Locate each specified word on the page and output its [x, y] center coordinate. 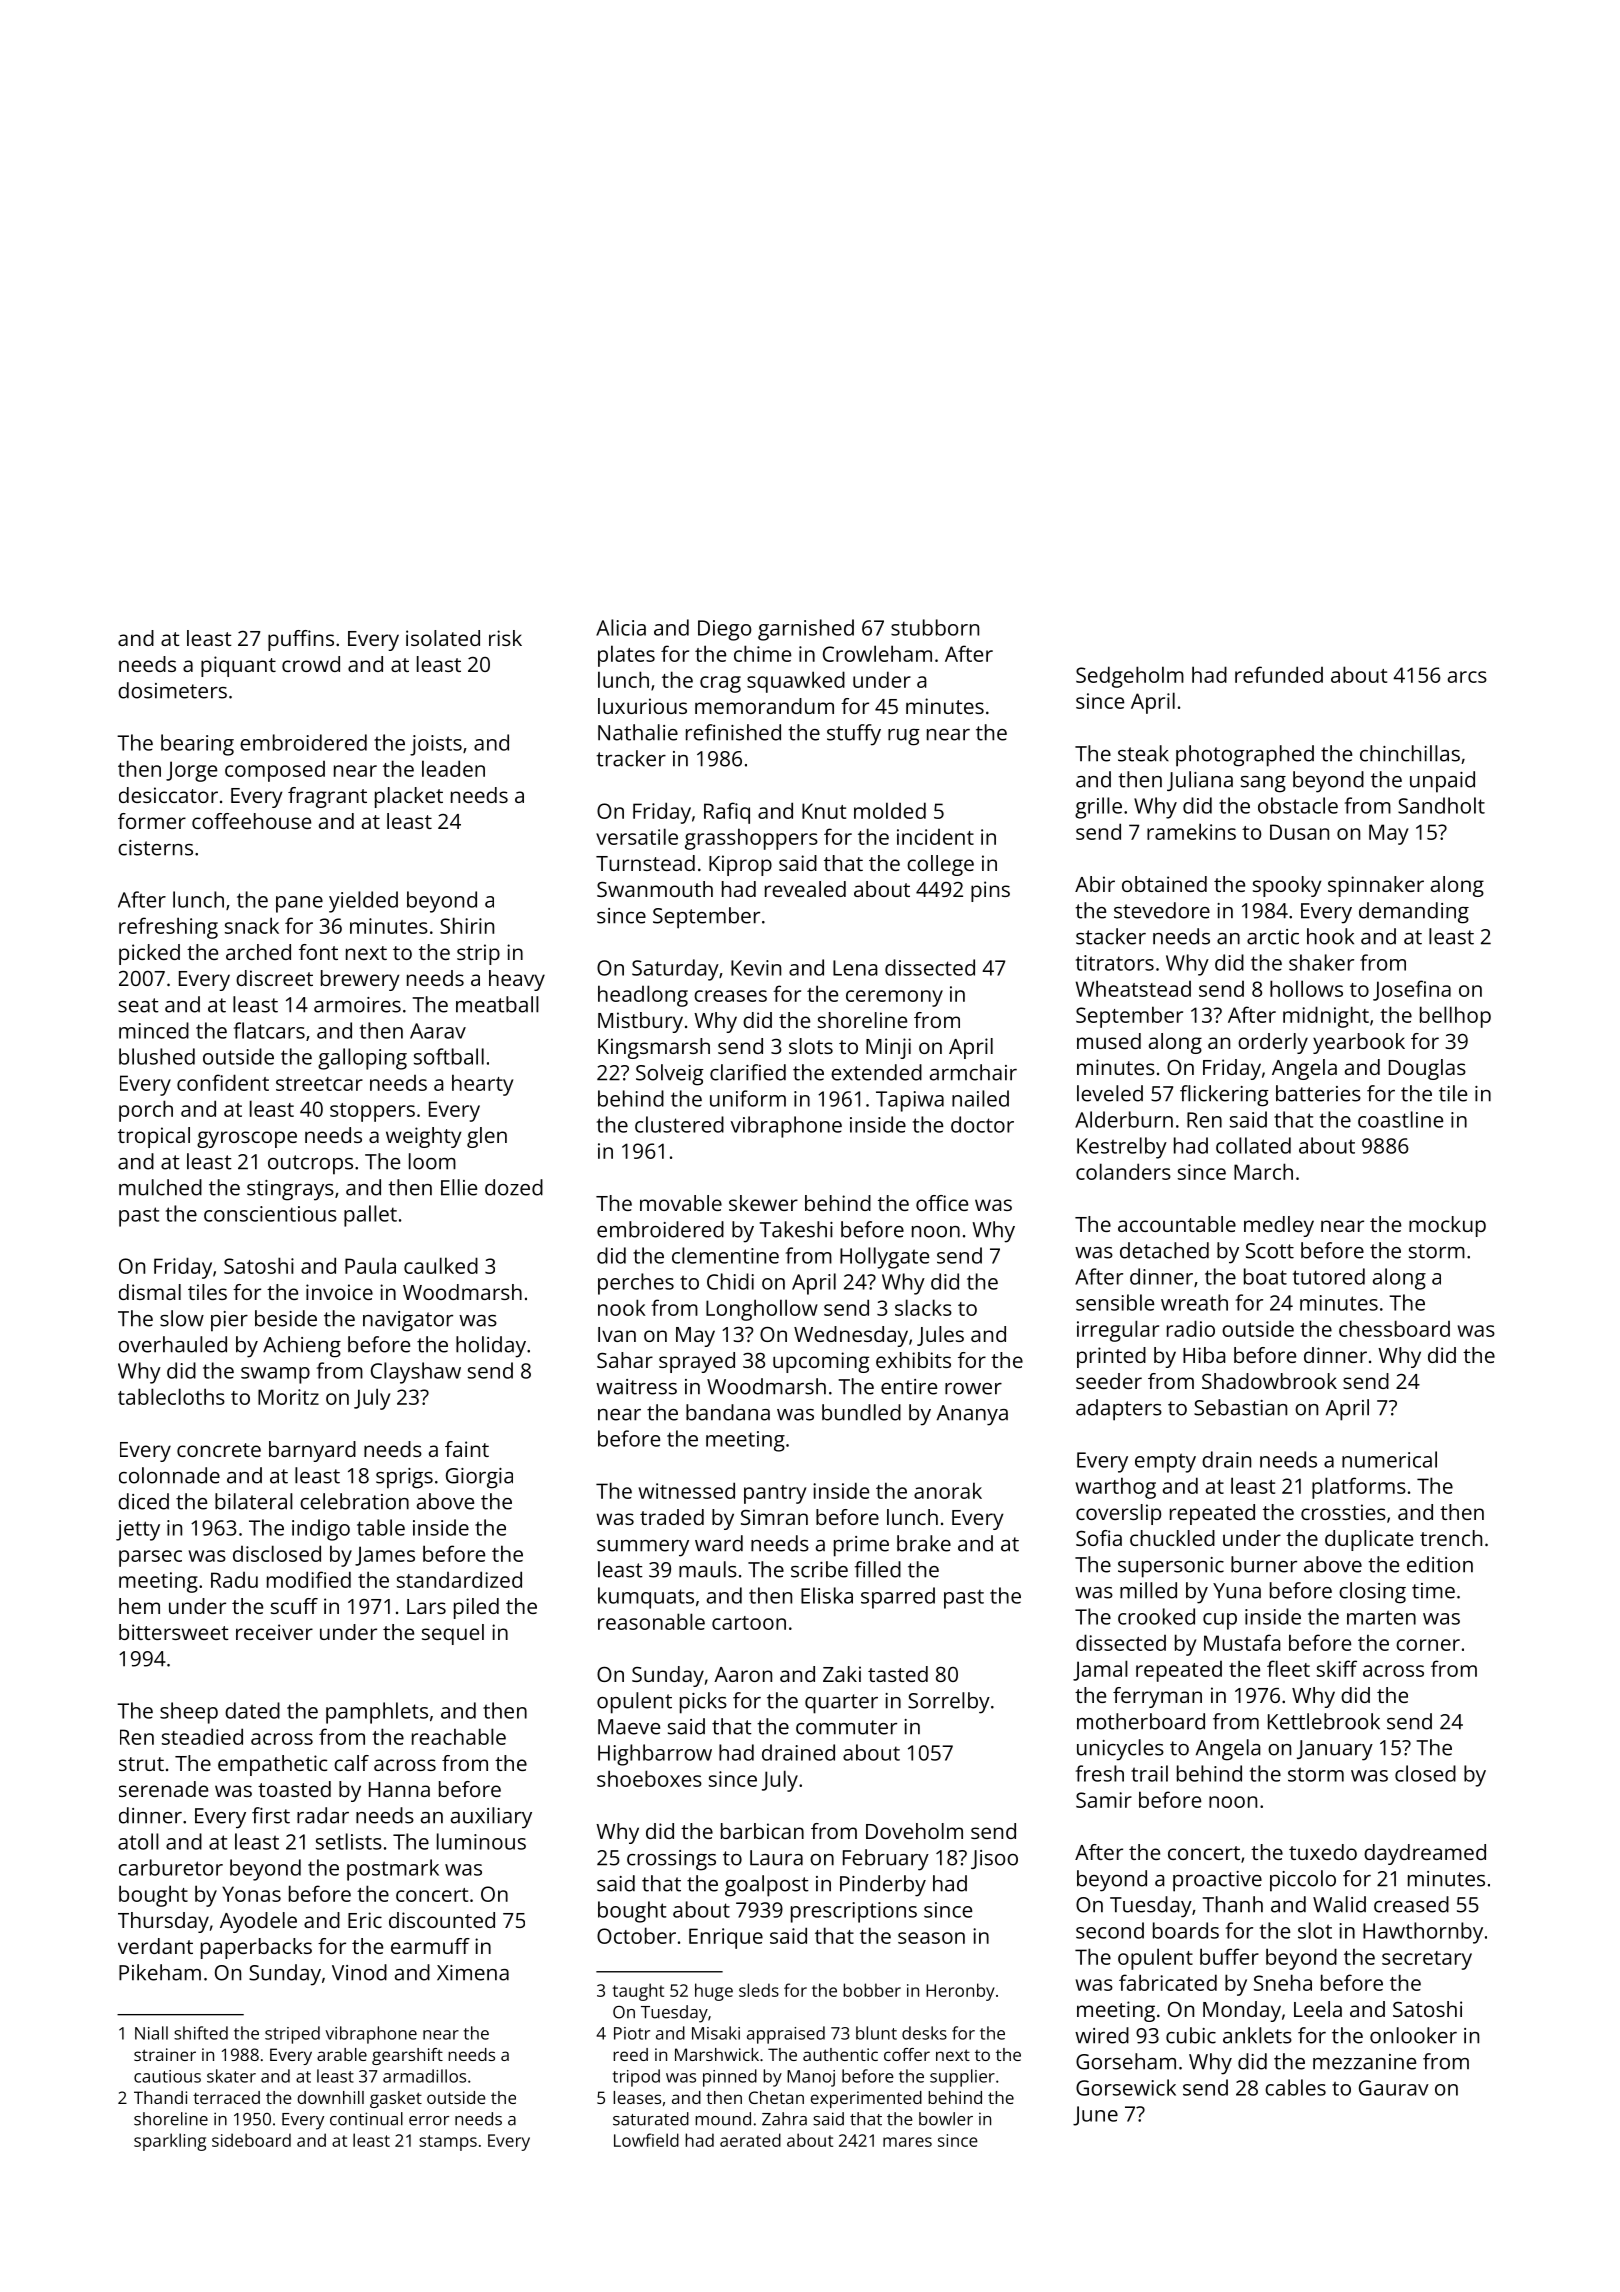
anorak [948, 1490]
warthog [1116, 1488]
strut [141, 1764]
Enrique [726, 1938]
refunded [1279, 674]
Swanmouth [655, 889]
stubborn [935, 627]
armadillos [424, 2076]
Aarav [438, 1031]
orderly [1273, 1043]
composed [275, 771]
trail [1149, 1773]
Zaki [842, 1674]
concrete [219, 1450]
